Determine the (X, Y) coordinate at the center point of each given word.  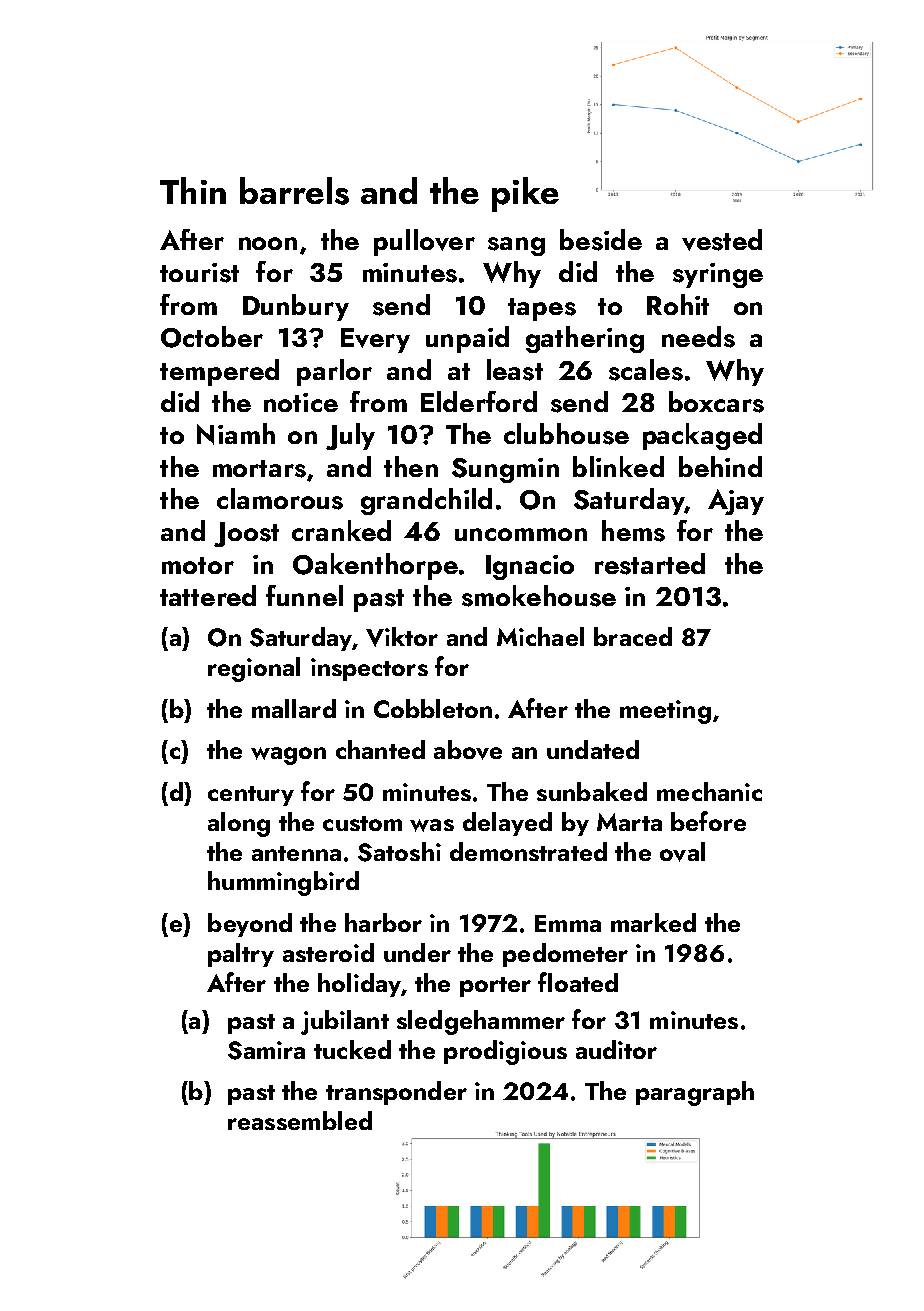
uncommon (521, 534)
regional (254, 669)
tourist (199, 273)
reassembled (300, 1120)
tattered (208, 595)
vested (722, 240)
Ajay (736, 502)
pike (525, 194)
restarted (650, 564)
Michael (540, 636)
